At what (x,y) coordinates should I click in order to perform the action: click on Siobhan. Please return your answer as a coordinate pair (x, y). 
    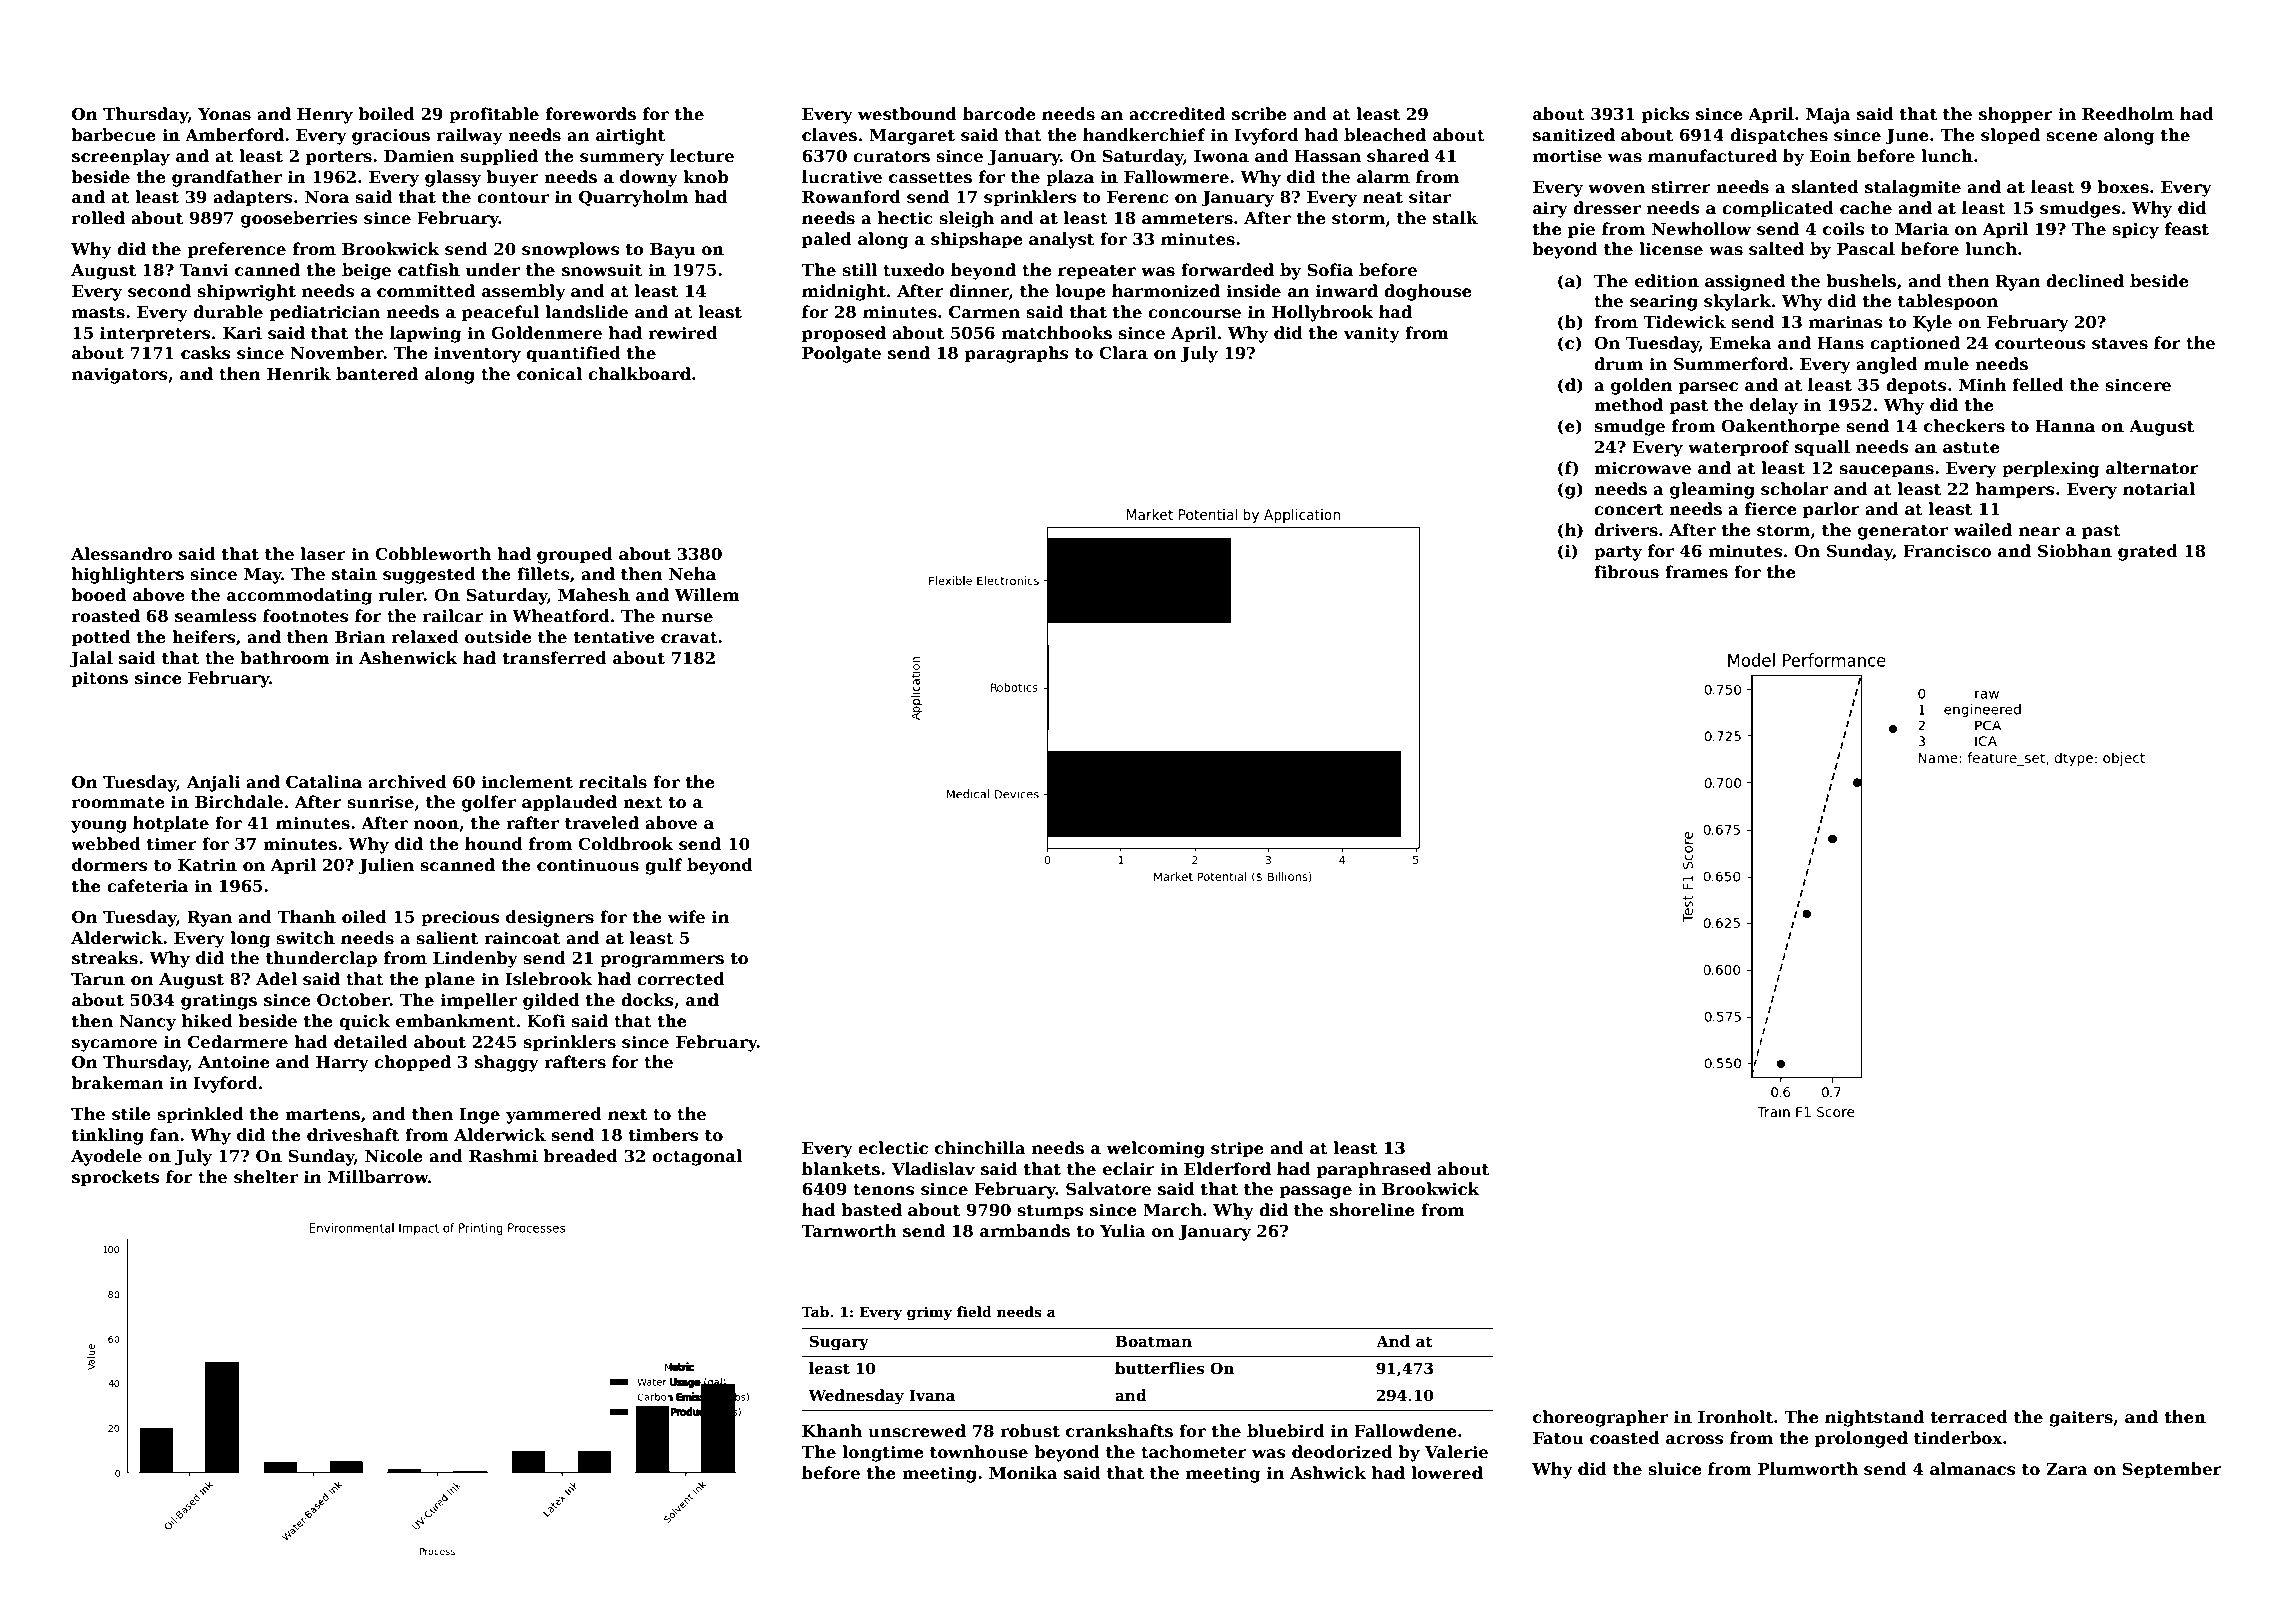
    Looking at the image, I should click on (2075, 551).
